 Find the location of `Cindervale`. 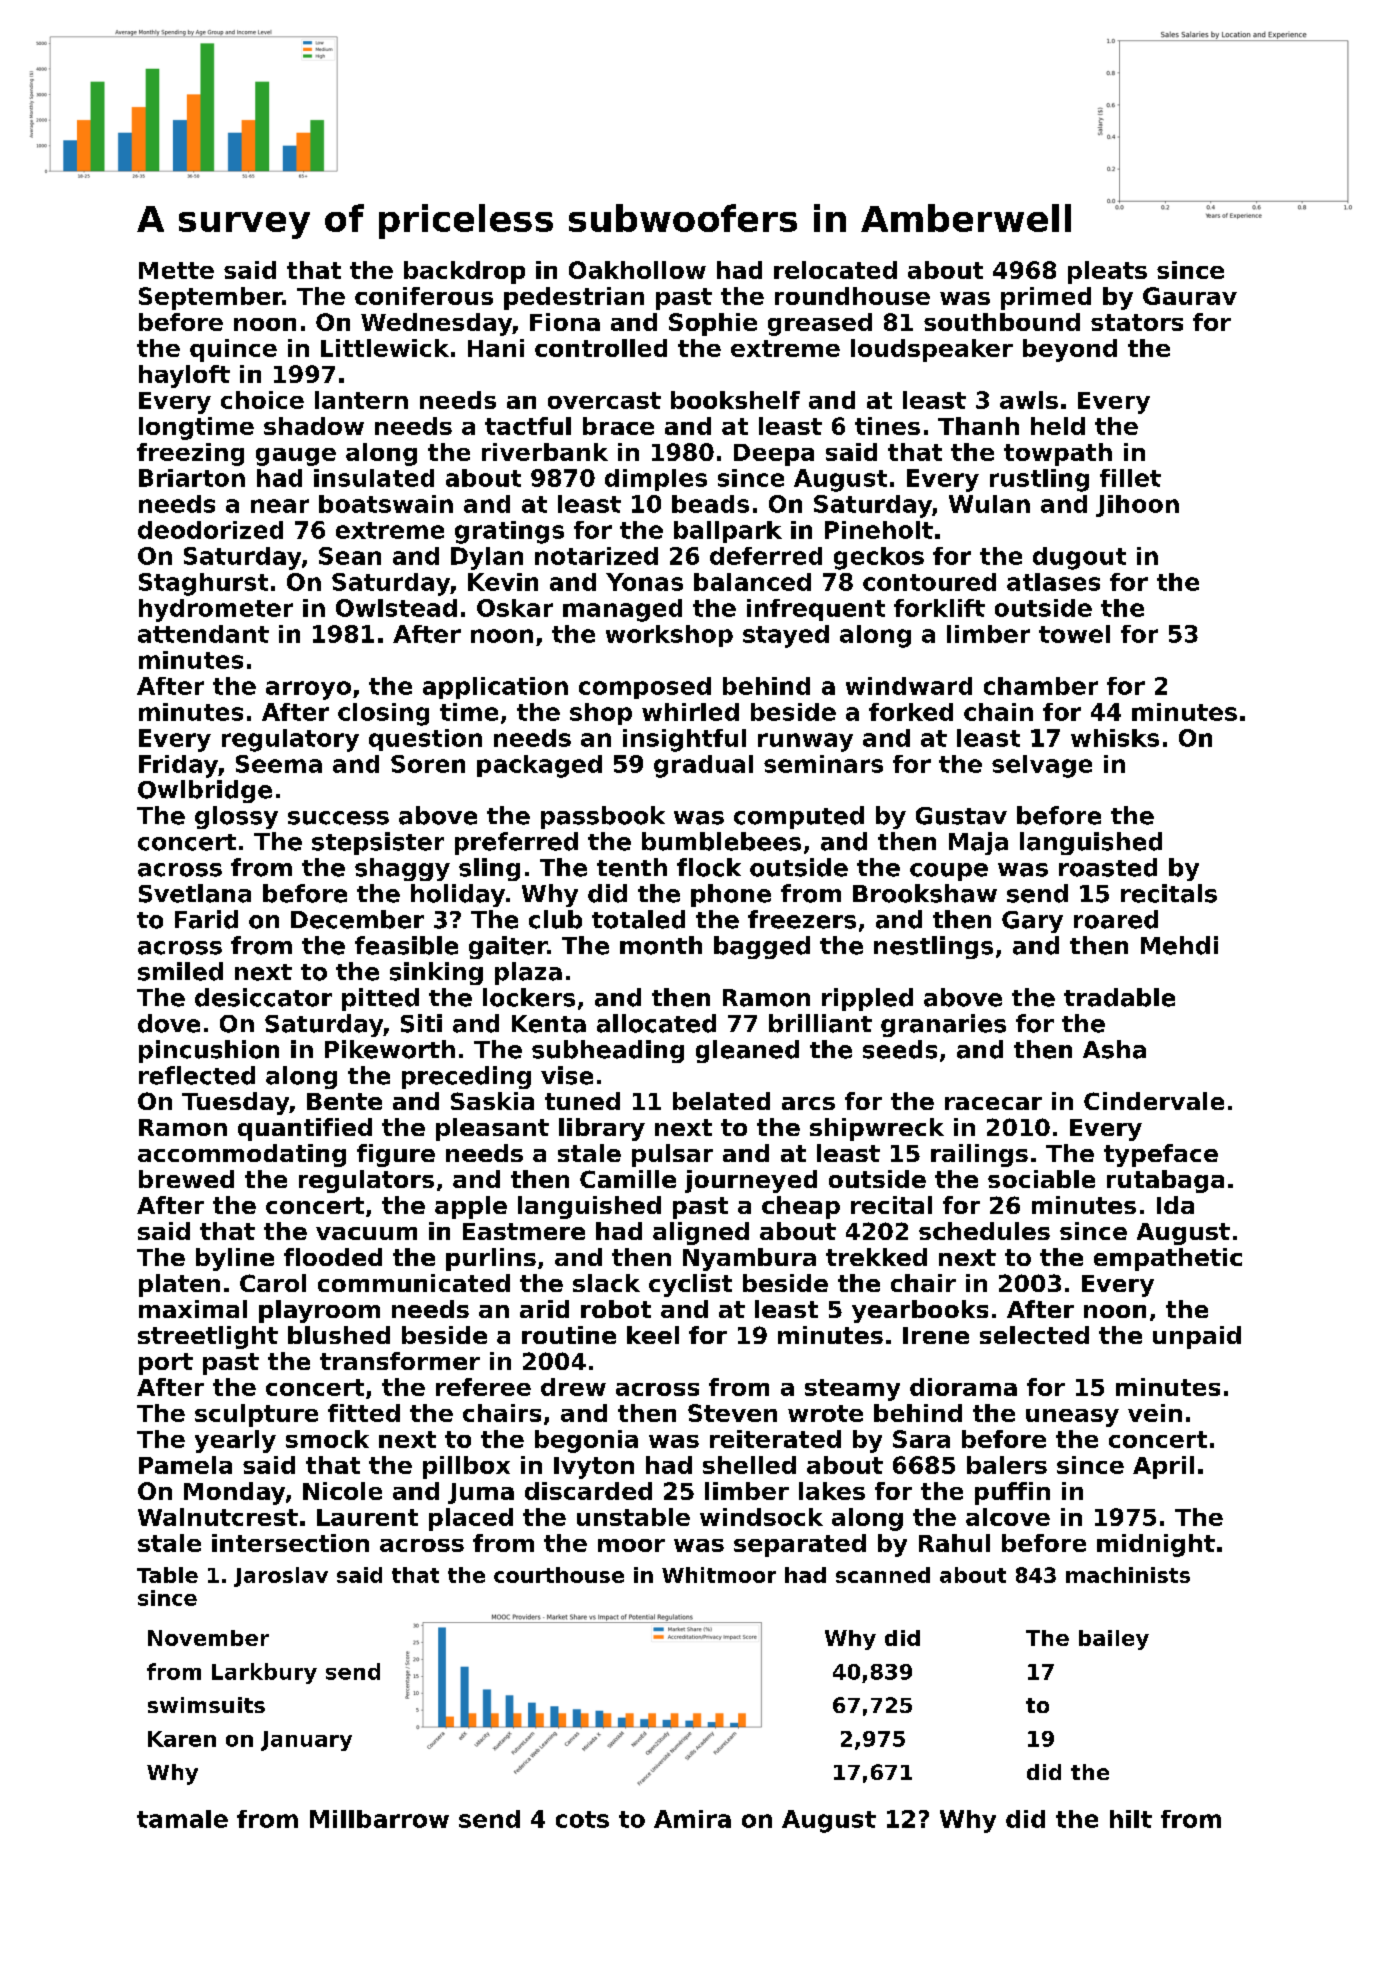

Cindervale is located at coordinates (1154, 1101).
